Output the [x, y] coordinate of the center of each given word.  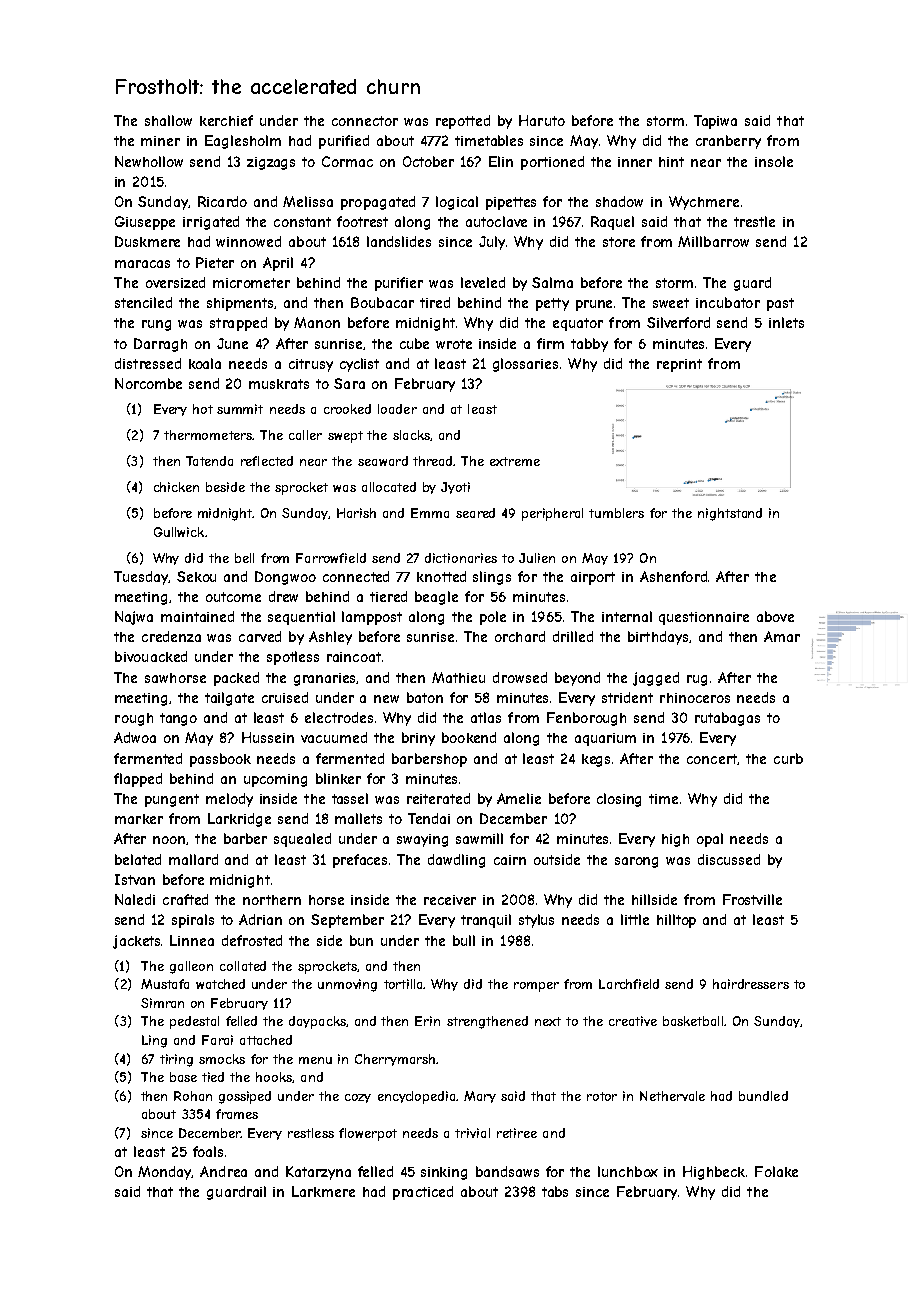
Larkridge [239, 820]
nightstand [730, 514]
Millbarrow [713, 241]
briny [418, 739]
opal [710, 840]
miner [160, 141]
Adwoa [135, 737]
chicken [176, 487]
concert [712, 759]
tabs [555, 1191]
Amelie [519, 798]
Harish [356, 513]
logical [457, 203]
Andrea [223, 1171]
